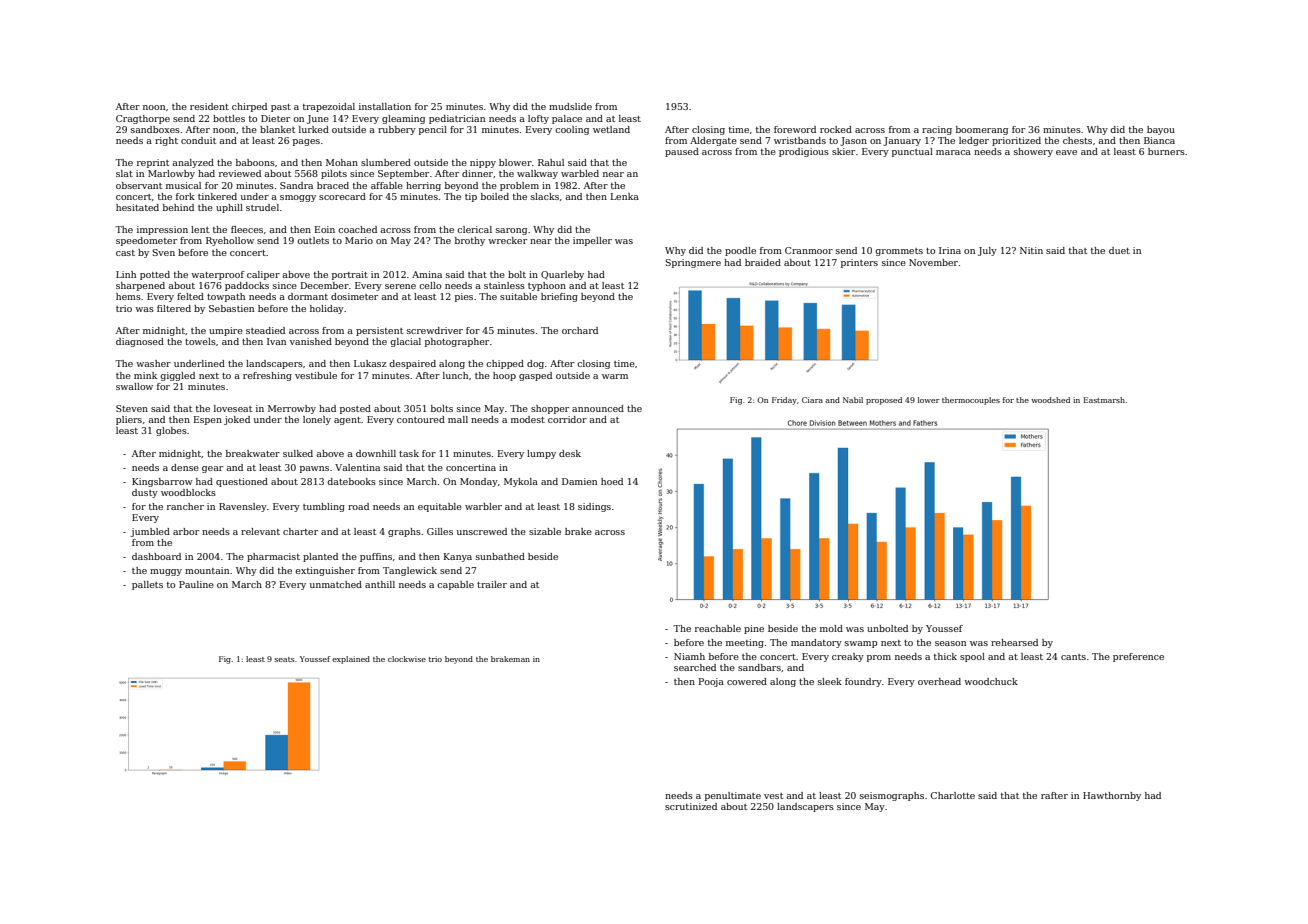  Describe the element at coordinates (284, 659) in the page. I see `seats` at that location.
